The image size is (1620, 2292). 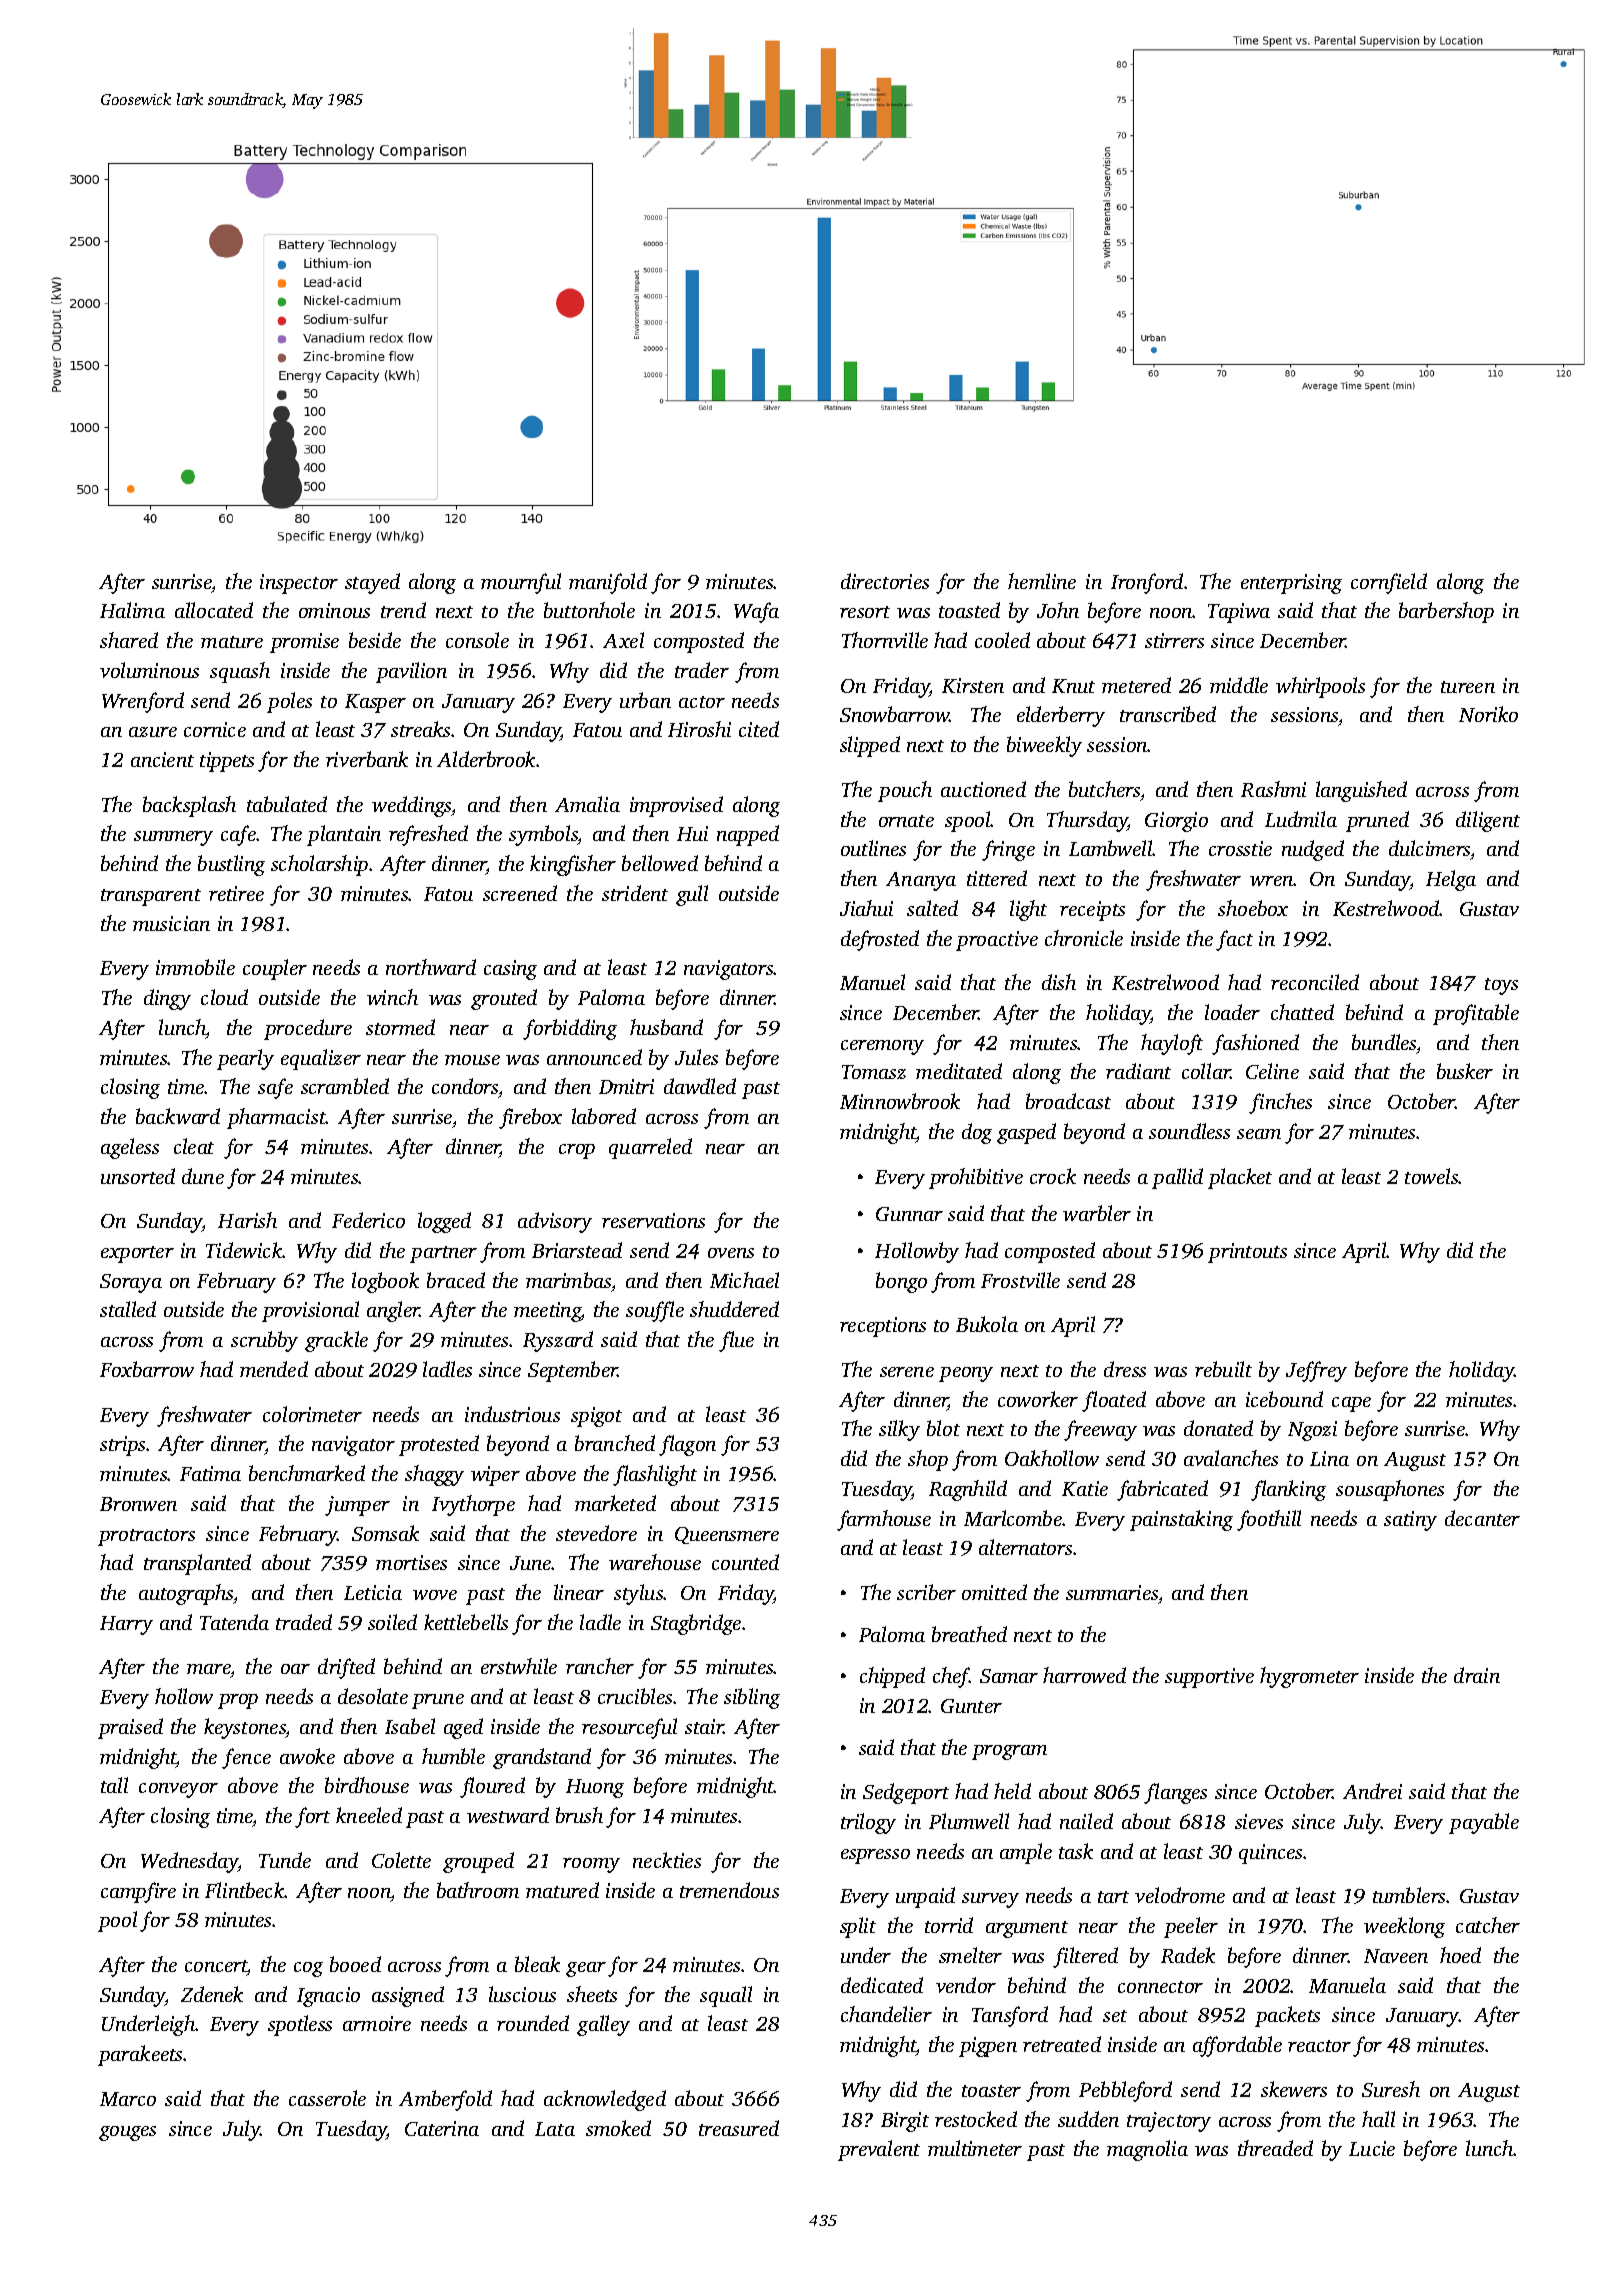 I want to click on hygrometer, so click(x=1309, y=1677).
